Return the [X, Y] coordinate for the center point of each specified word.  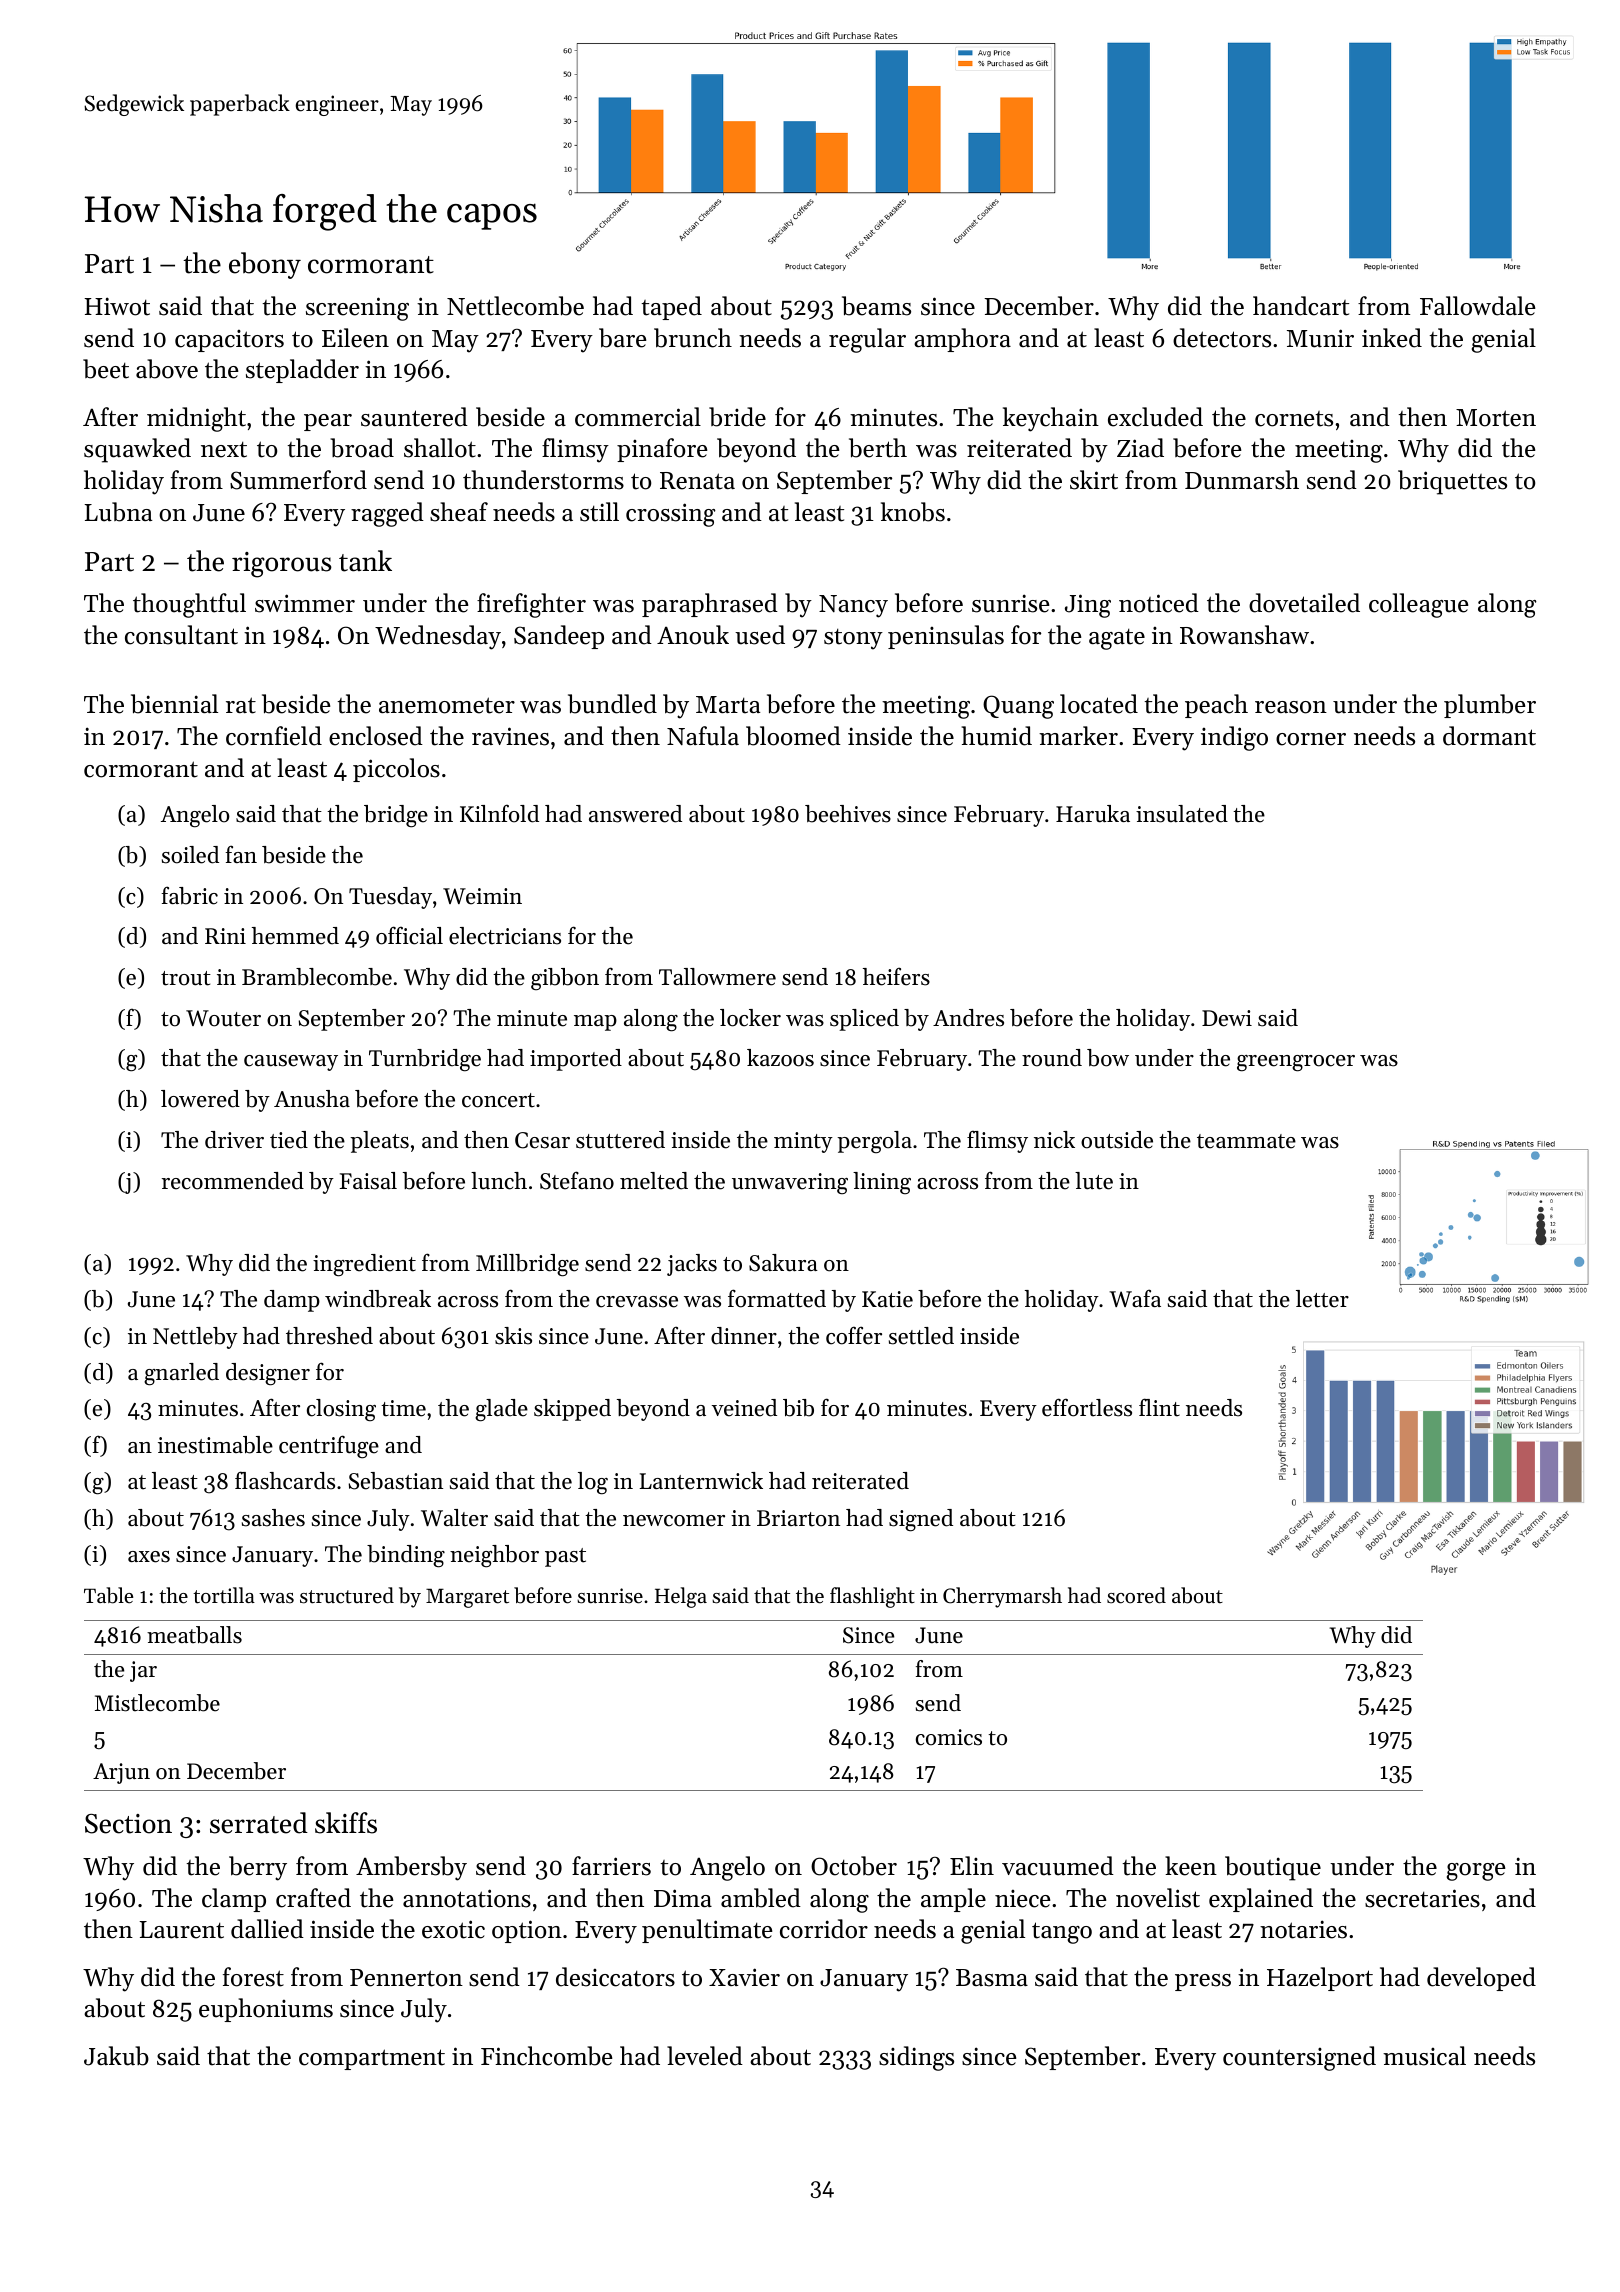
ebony [265, 265]
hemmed [295, 936]
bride [737, 417]
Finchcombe [546, 2056]
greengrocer [1296, 1063]
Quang [1018, 707]
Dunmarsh [1242, 480]
